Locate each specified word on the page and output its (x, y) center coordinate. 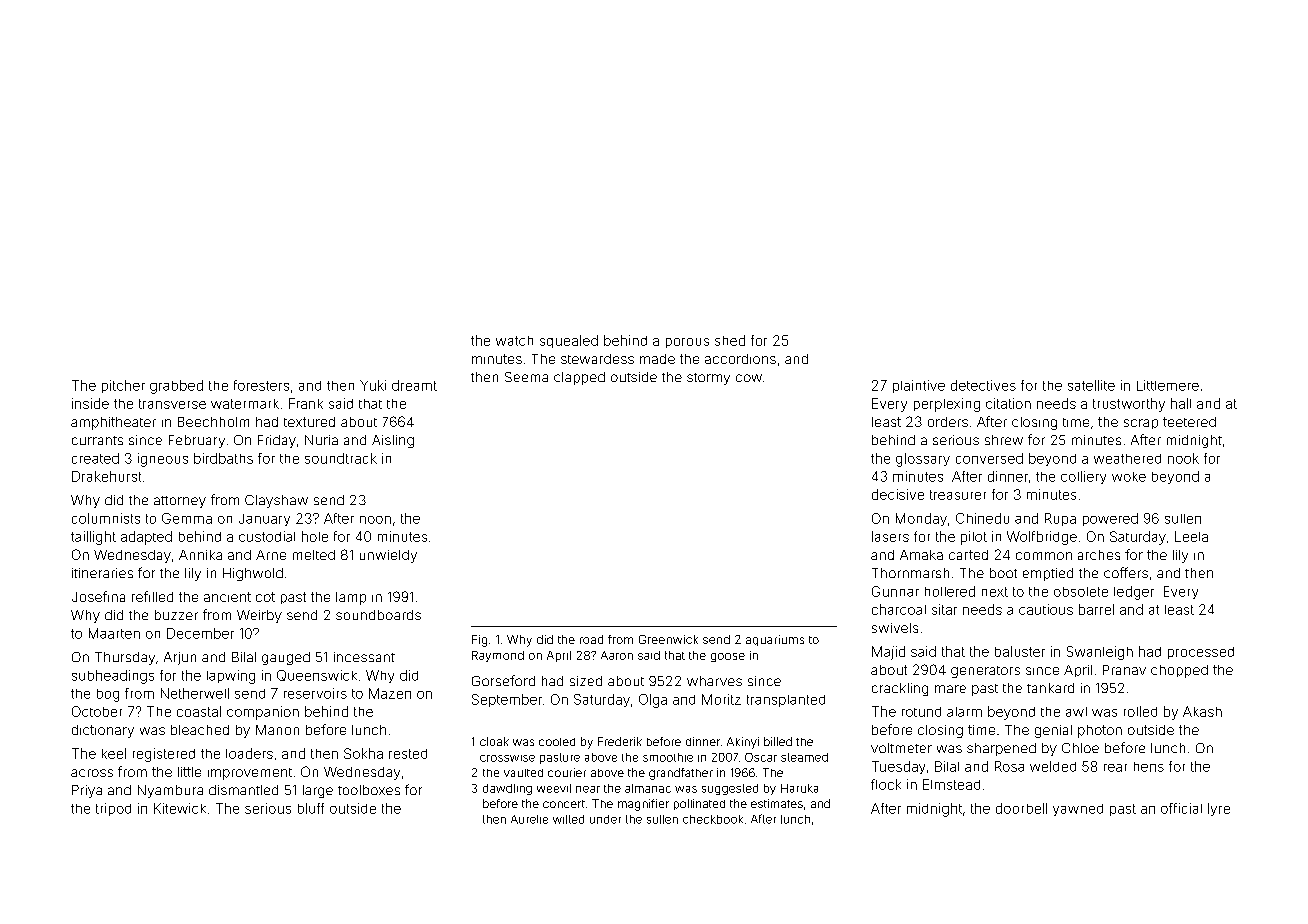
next (995, 592)
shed (730, 340)
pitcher (123, 386)
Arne (271, 555)
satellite (1091, 385)
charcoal (899, 609)
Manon (277, 730)
